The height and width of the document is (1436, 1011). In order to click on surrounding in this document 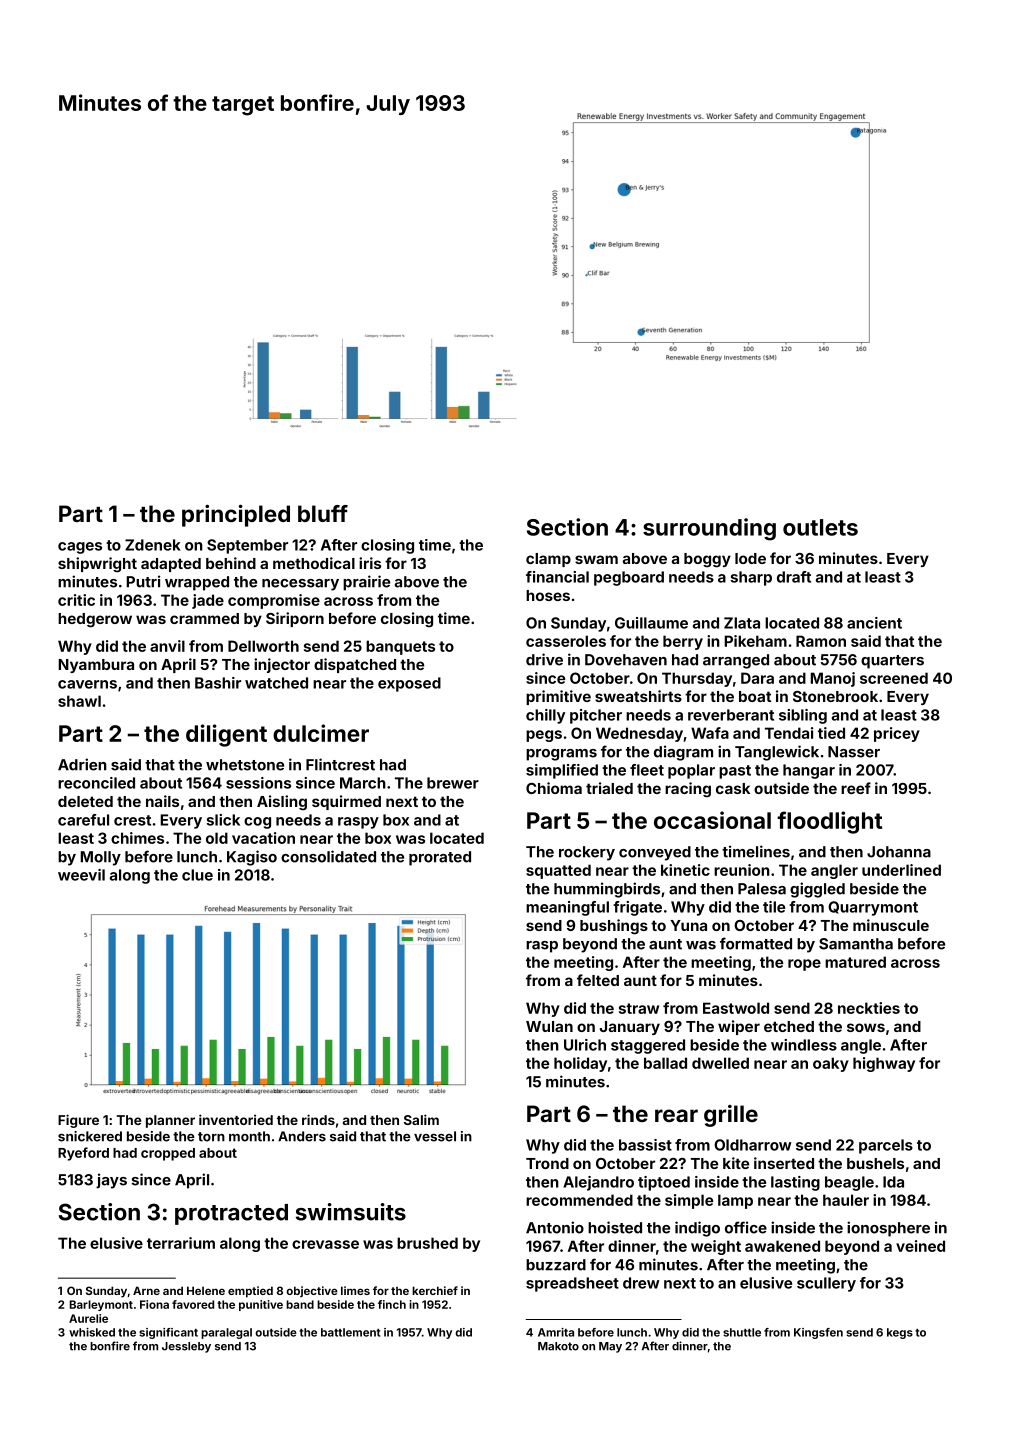, I will do `click(709, 529)`.
